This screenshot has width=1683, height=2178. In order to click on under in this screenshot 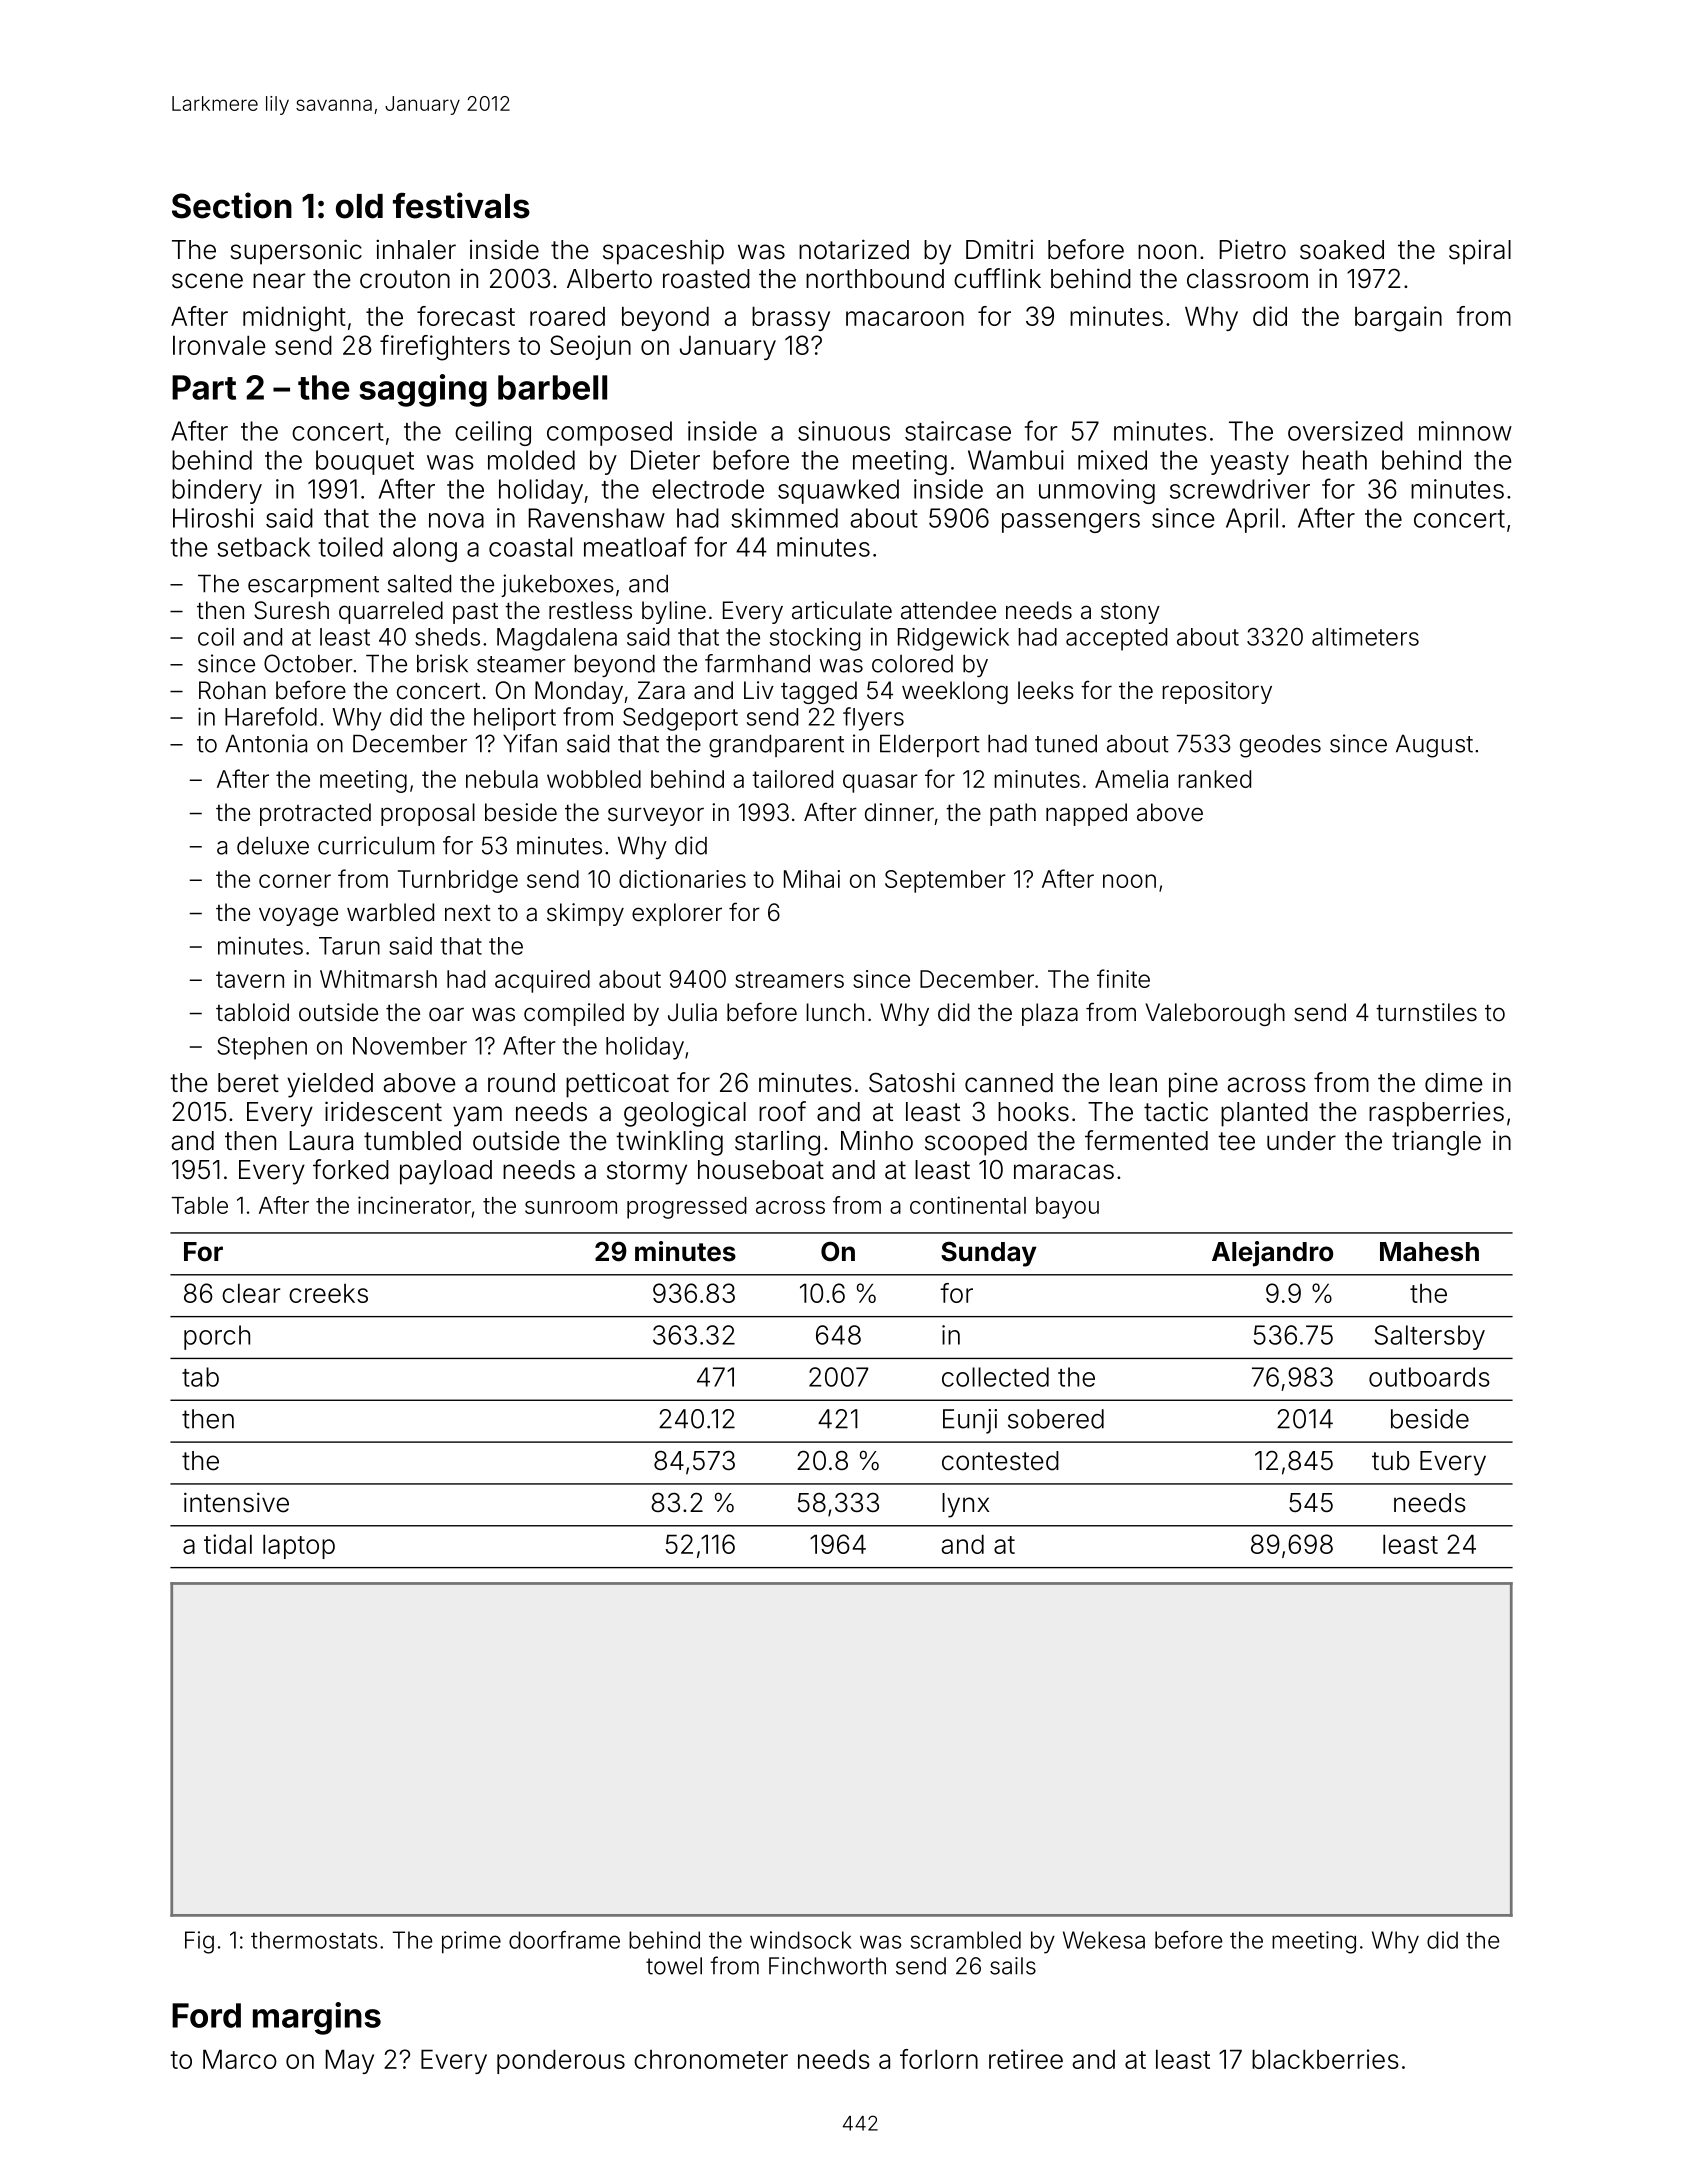, I will do `click(1301, 1141)`.
